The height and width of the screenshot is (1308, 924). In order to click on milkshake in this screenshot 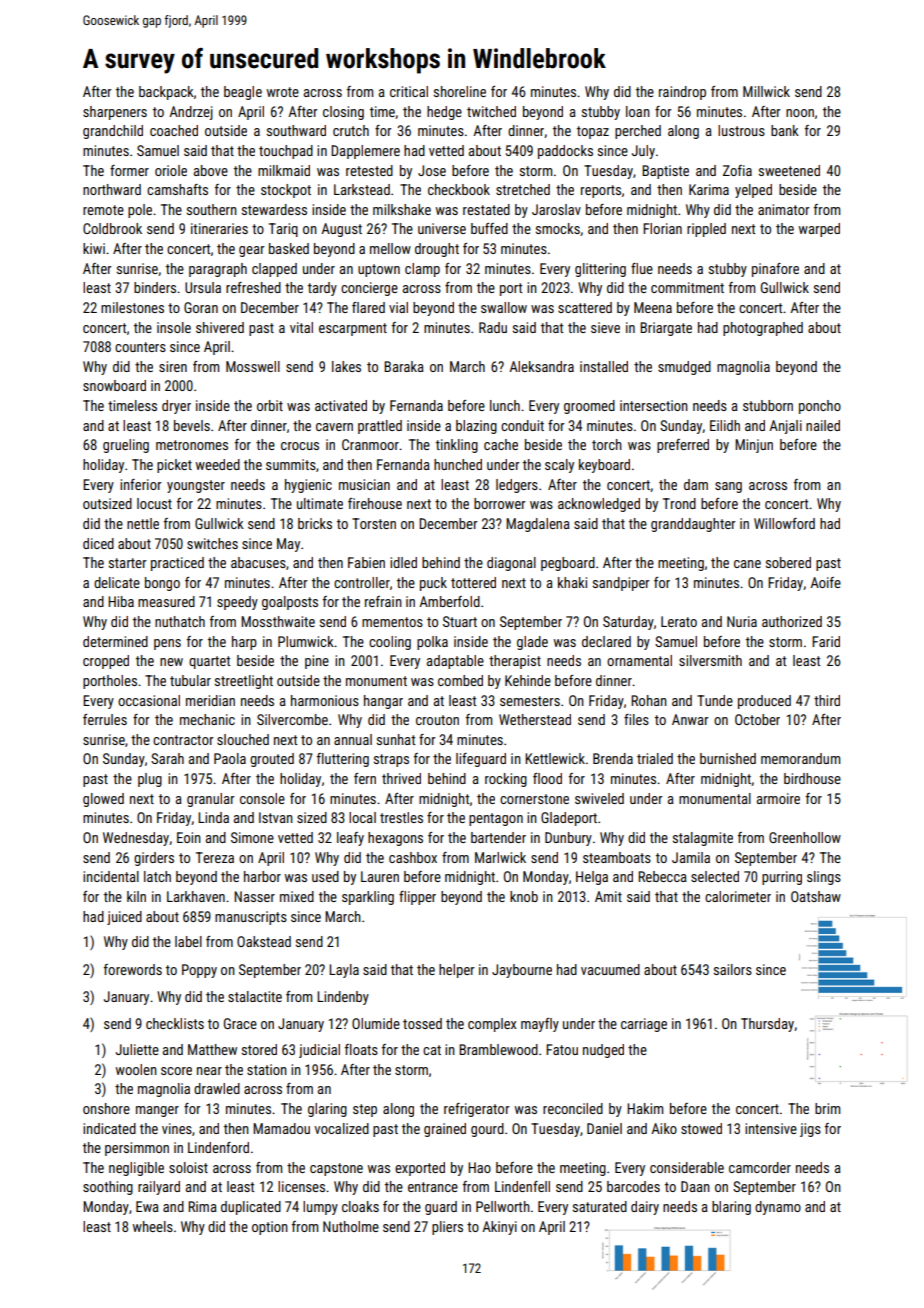, I will do `click(402, 209)`.
